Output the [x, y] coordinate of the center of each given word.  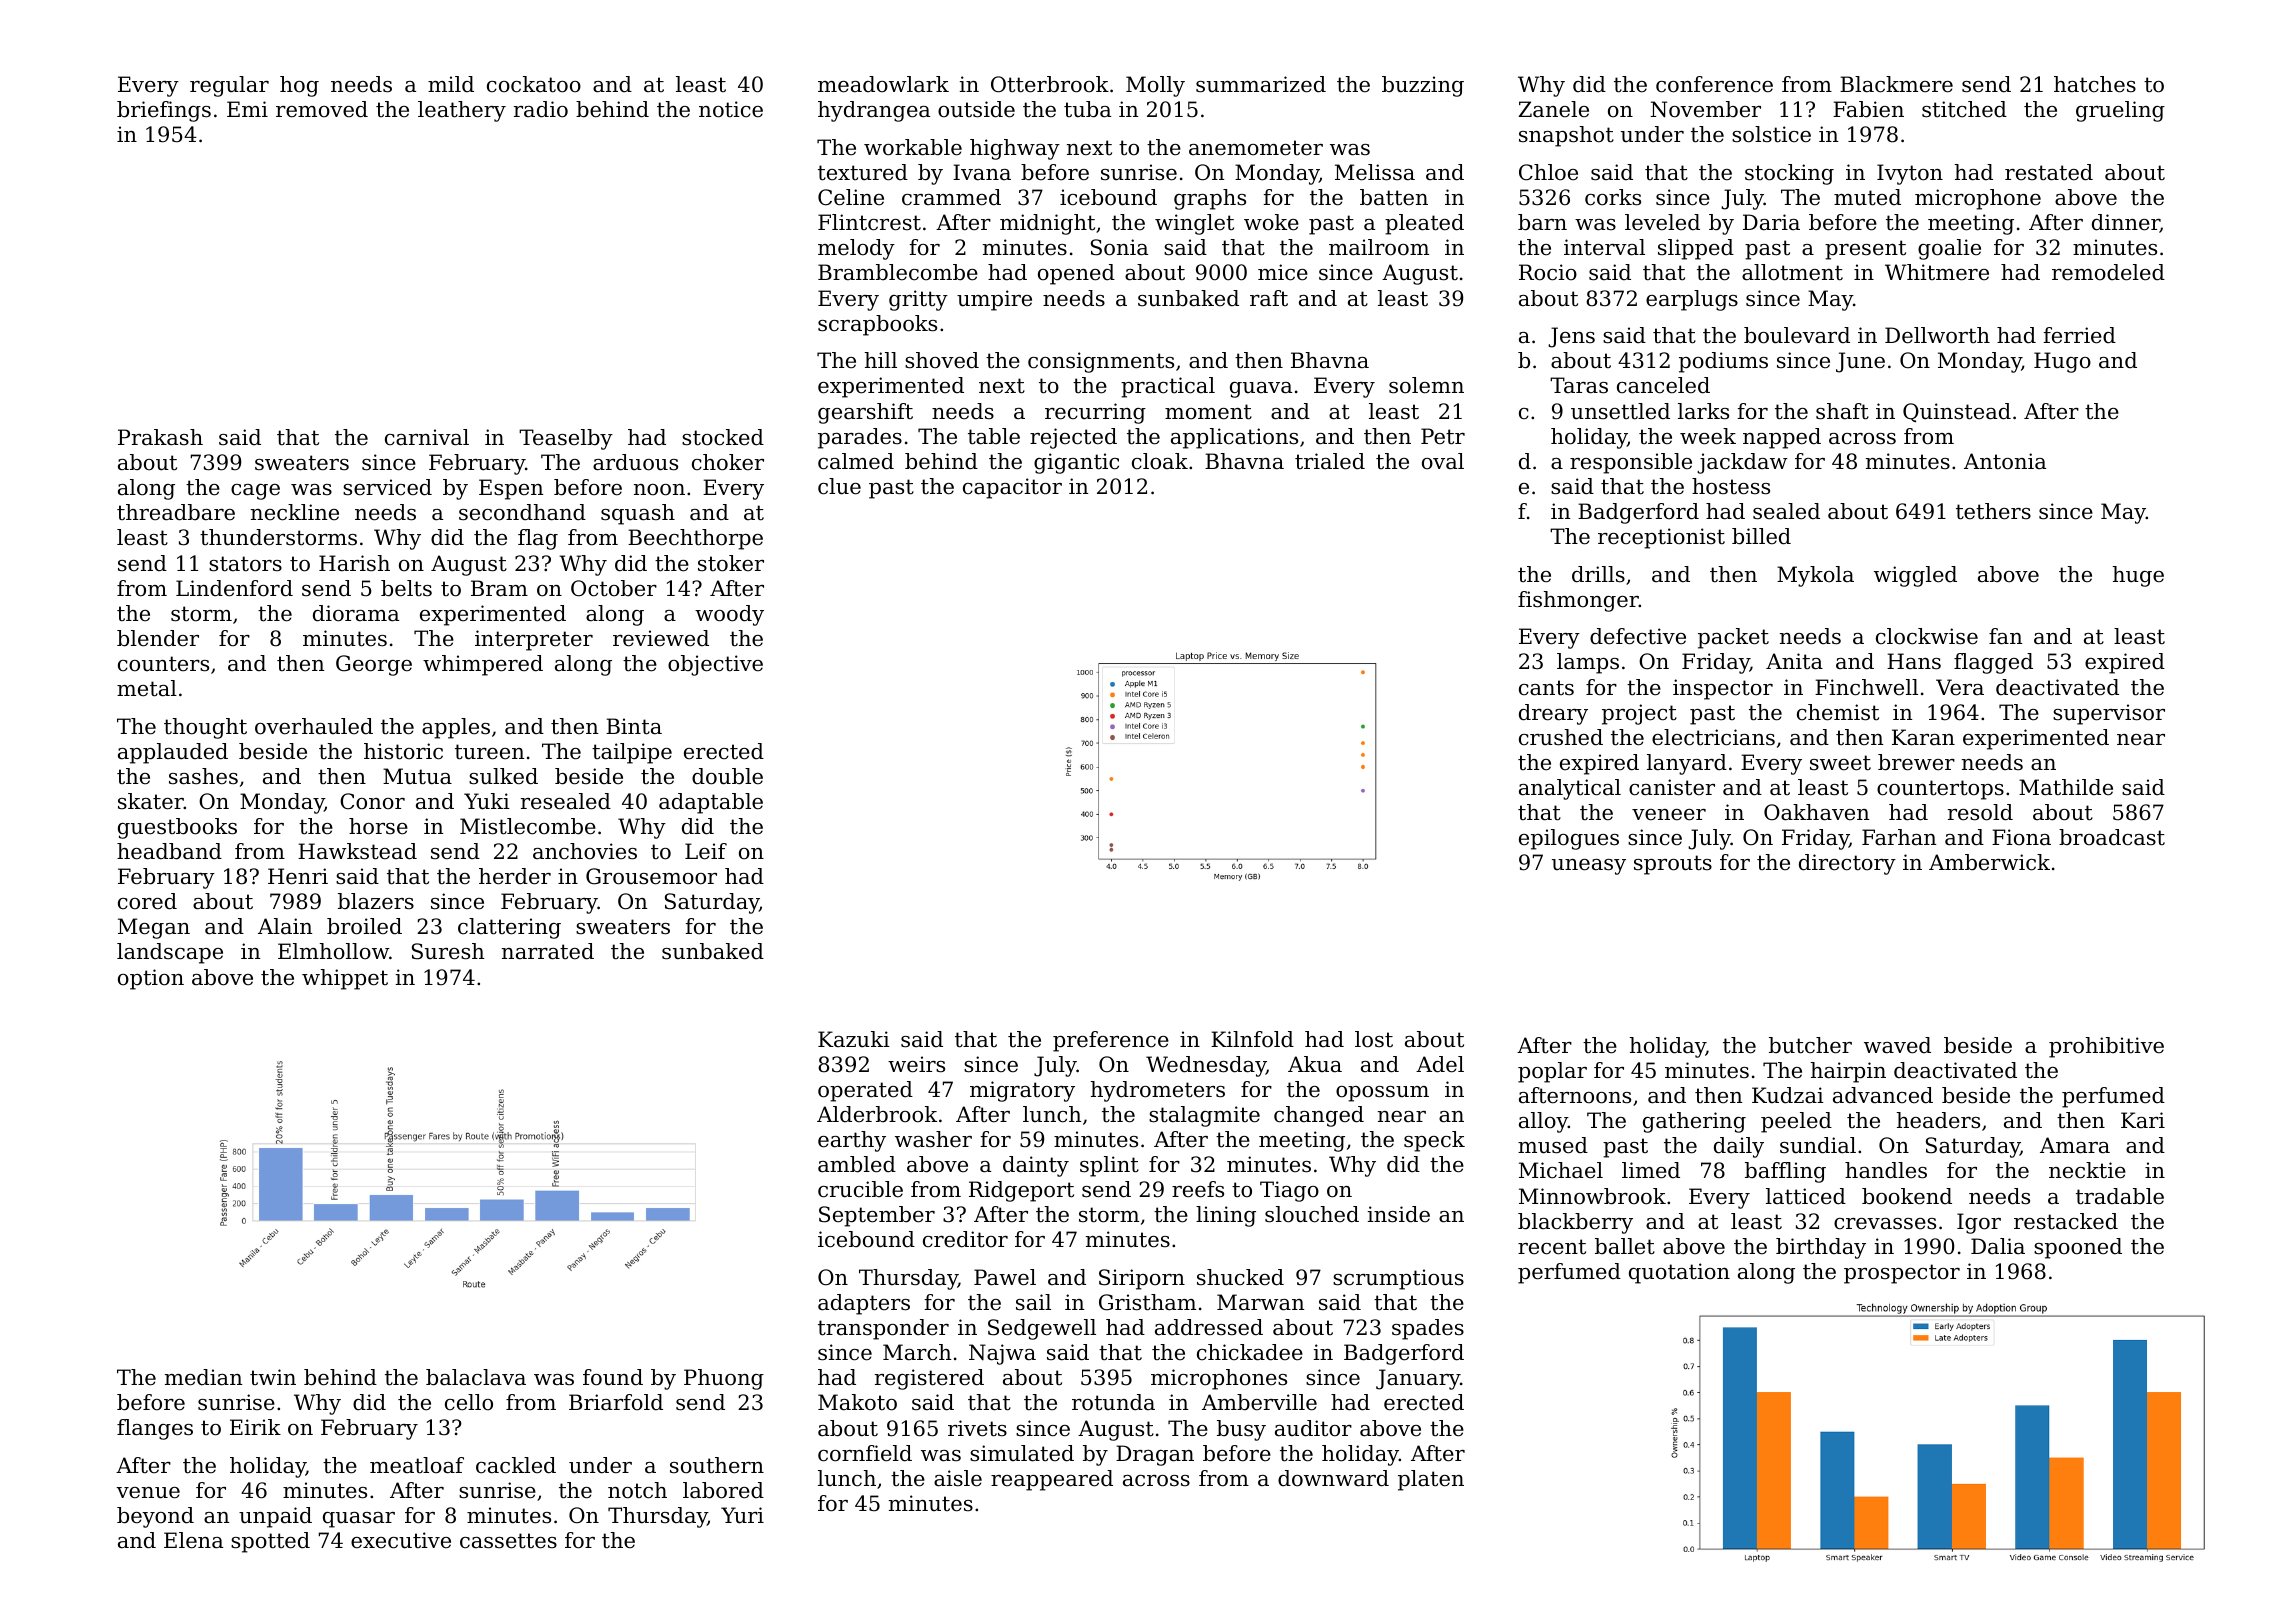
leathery [462, 111]
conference [1714, 84]
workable [913, 147]
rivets [977, 1428]
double [727, 776]
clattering [509, 928]
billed [1761, 536]
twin [273, 1377]
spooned [2078, 1248]
